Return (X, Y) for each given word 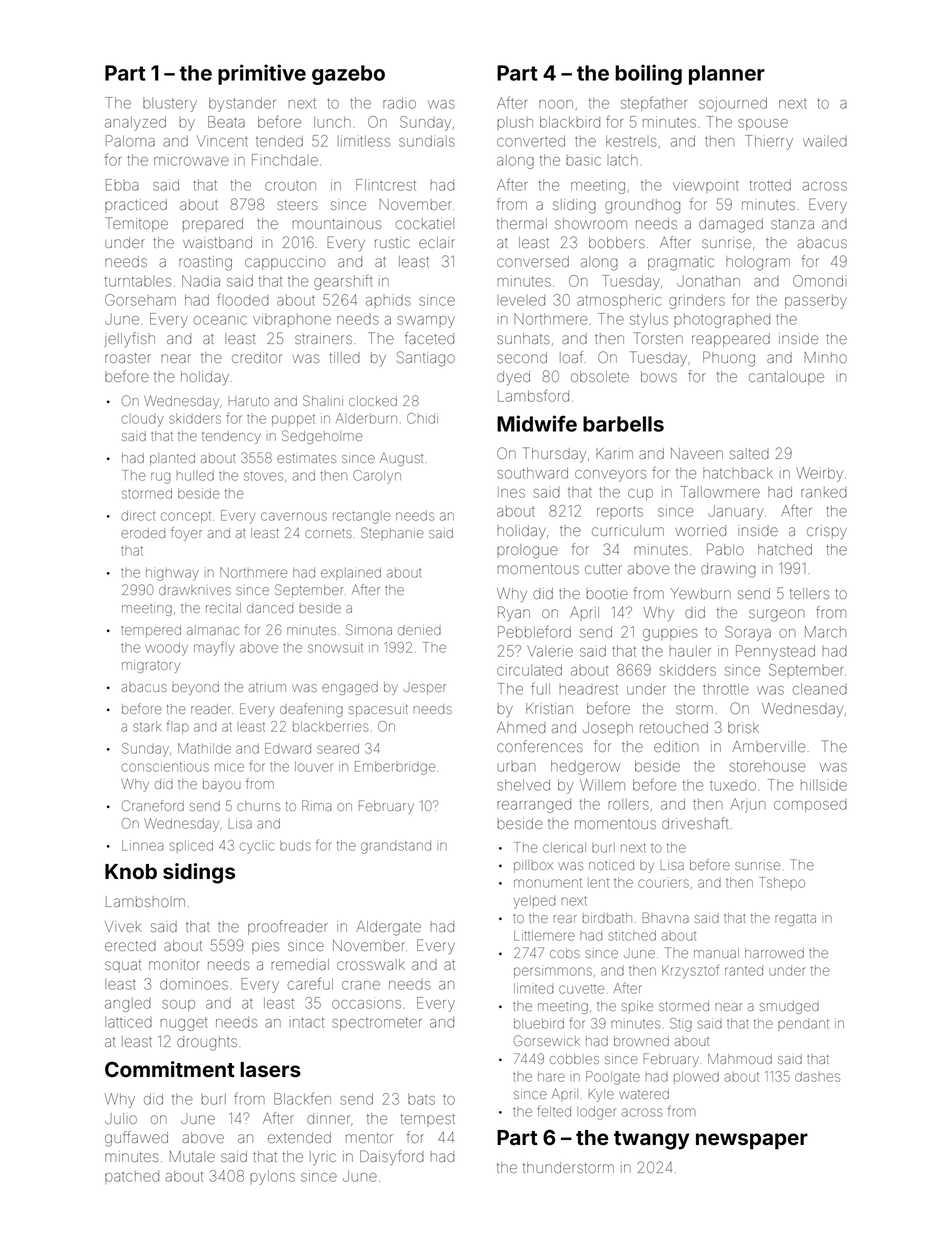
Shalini (323, 400)
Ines (511, 492)
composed (810, 806)
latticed (128, 1022)
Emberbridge (395, 768)
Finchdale (285, 160)
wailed (825, 141)
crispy (827, 533)
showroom (591, 223)
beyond (195, 688)
